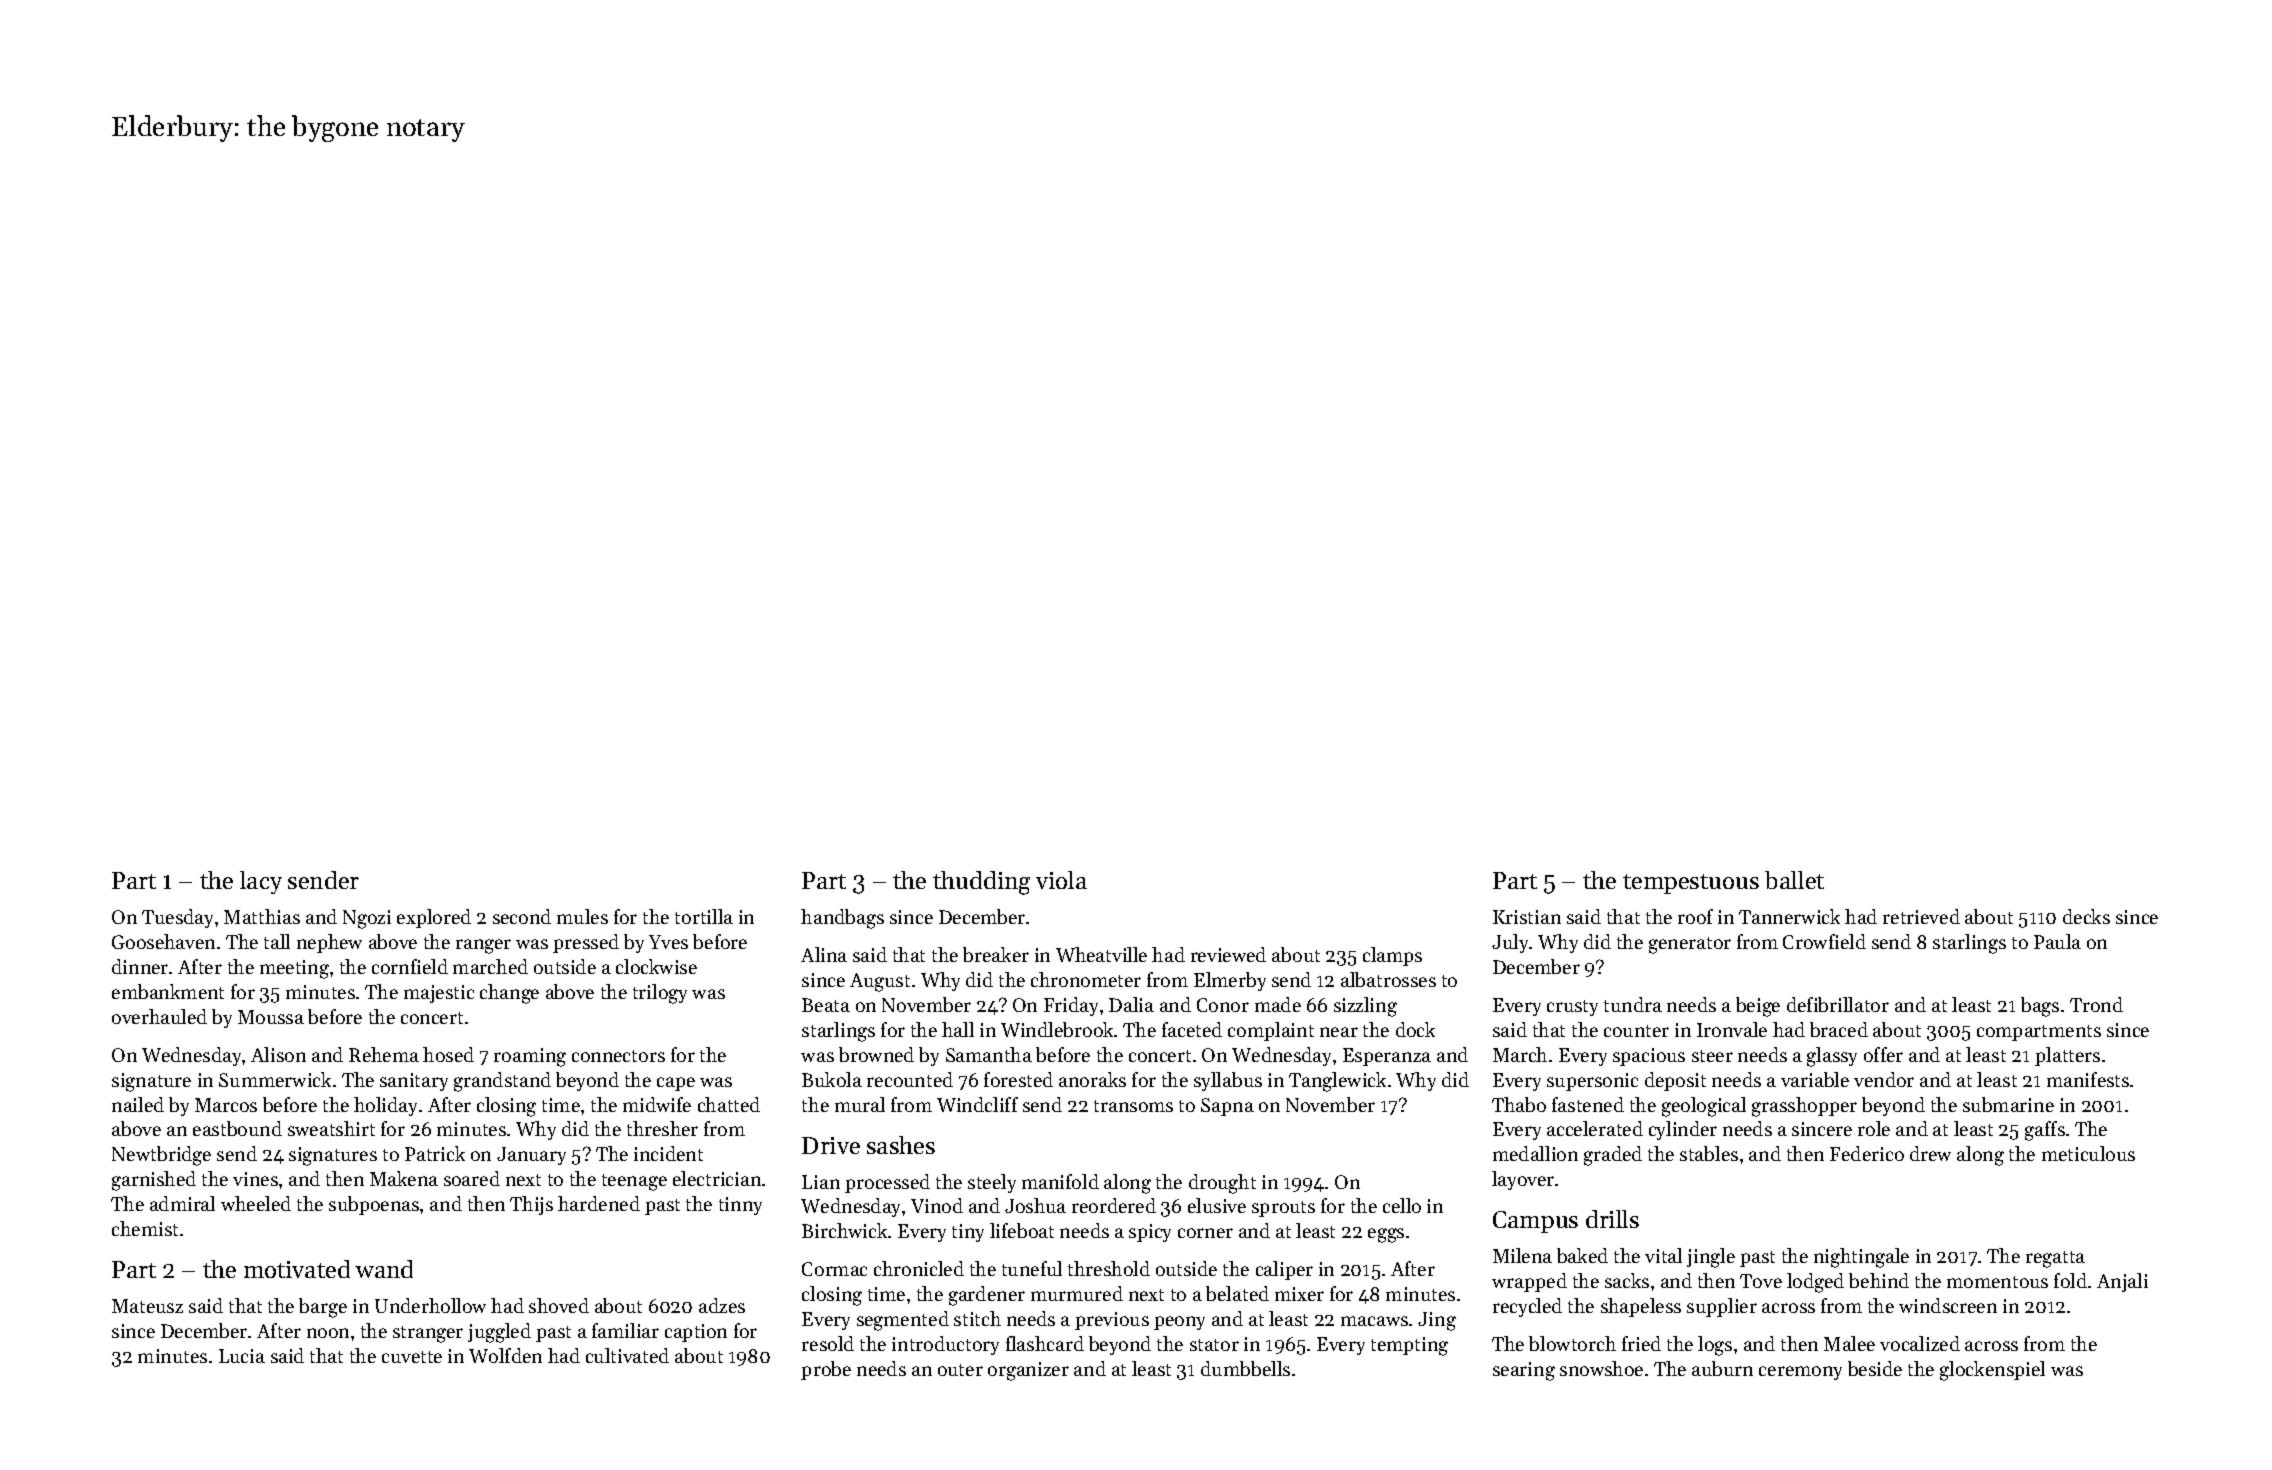  Describe the element at coordinates (271, 1017) in the screenshot. I see `Moussa` at that location.
